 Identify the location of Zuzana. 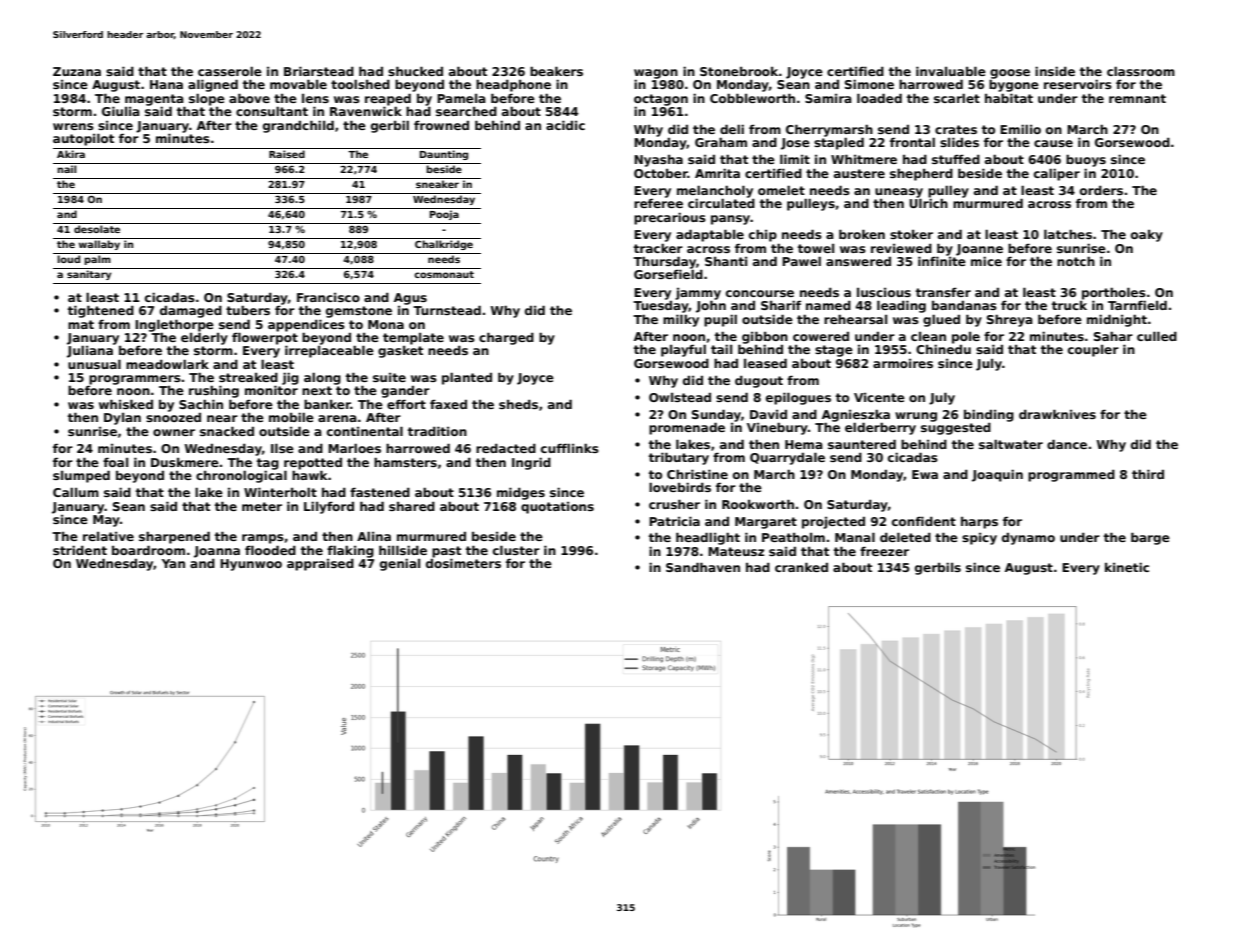
(77, 71).
